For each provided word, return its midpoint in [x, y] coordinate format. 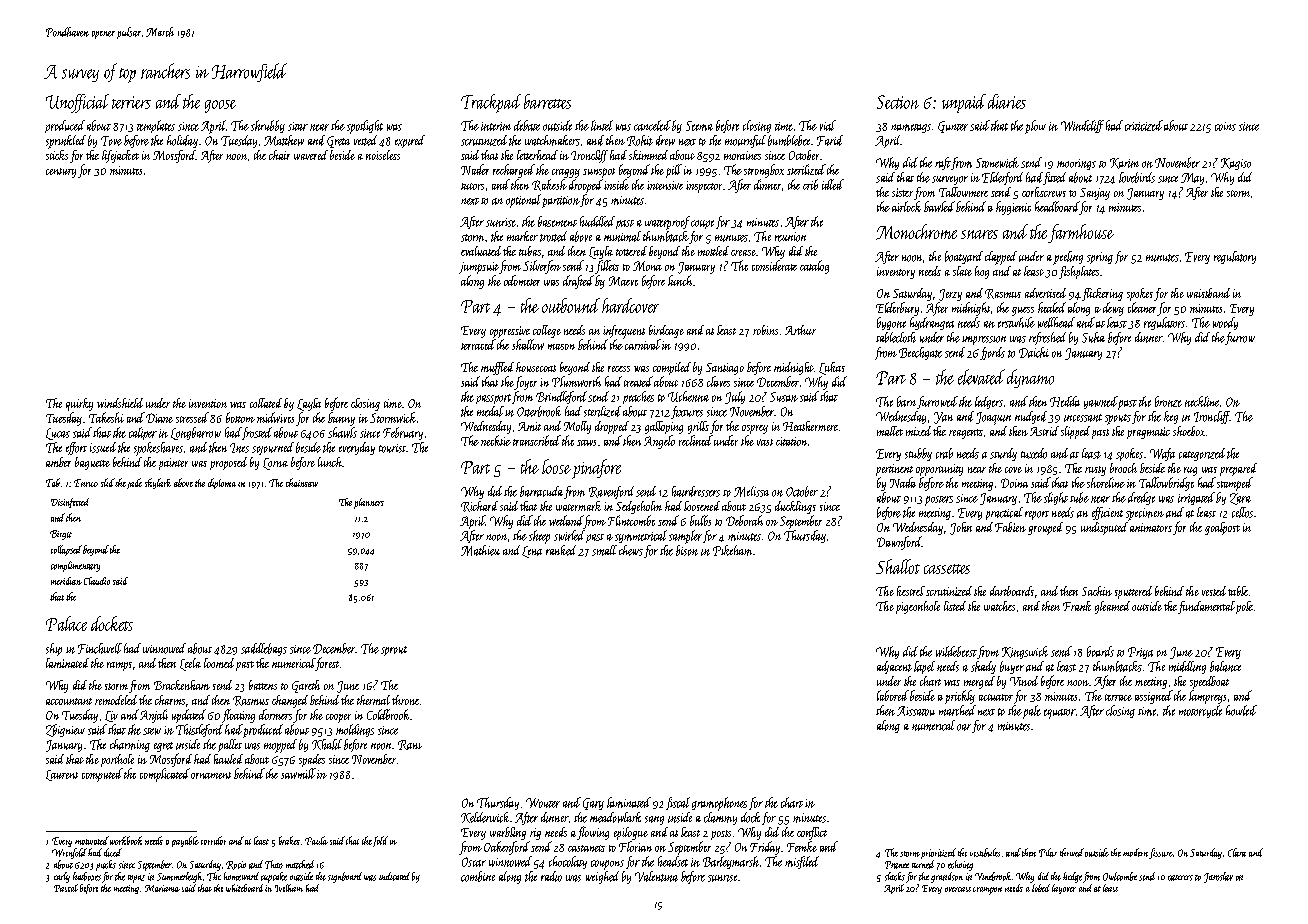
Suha [1093, 337]
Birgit [61, 535]
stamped [1235, 484]
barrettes [547, 101]
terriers [131, 102]
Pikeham [732, 550]
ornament [211, 775]
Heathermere [810, 426]
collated [266, 403]
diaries [1007, 101]
